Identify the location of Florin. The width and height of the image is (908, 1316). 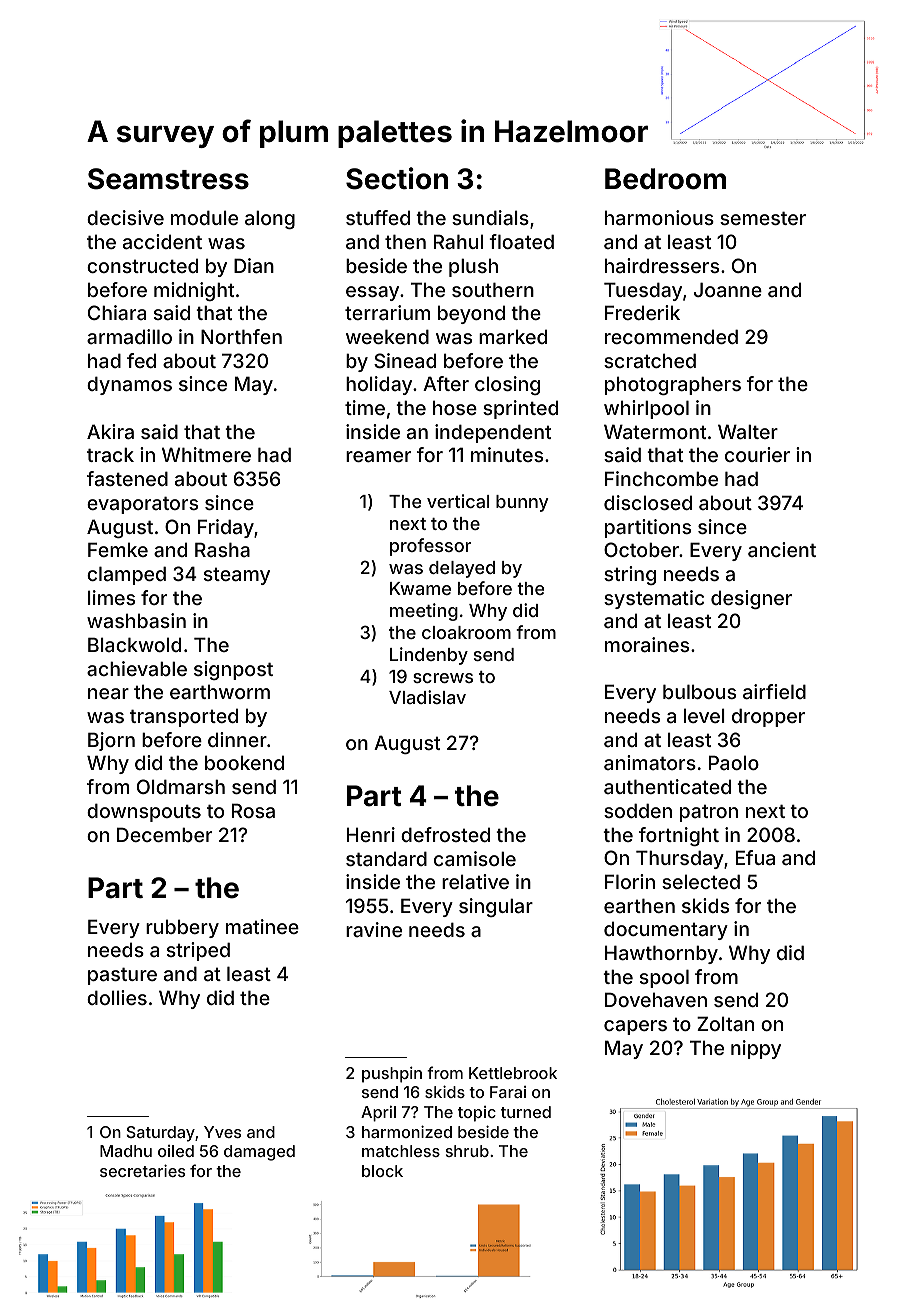
(630, 881).
